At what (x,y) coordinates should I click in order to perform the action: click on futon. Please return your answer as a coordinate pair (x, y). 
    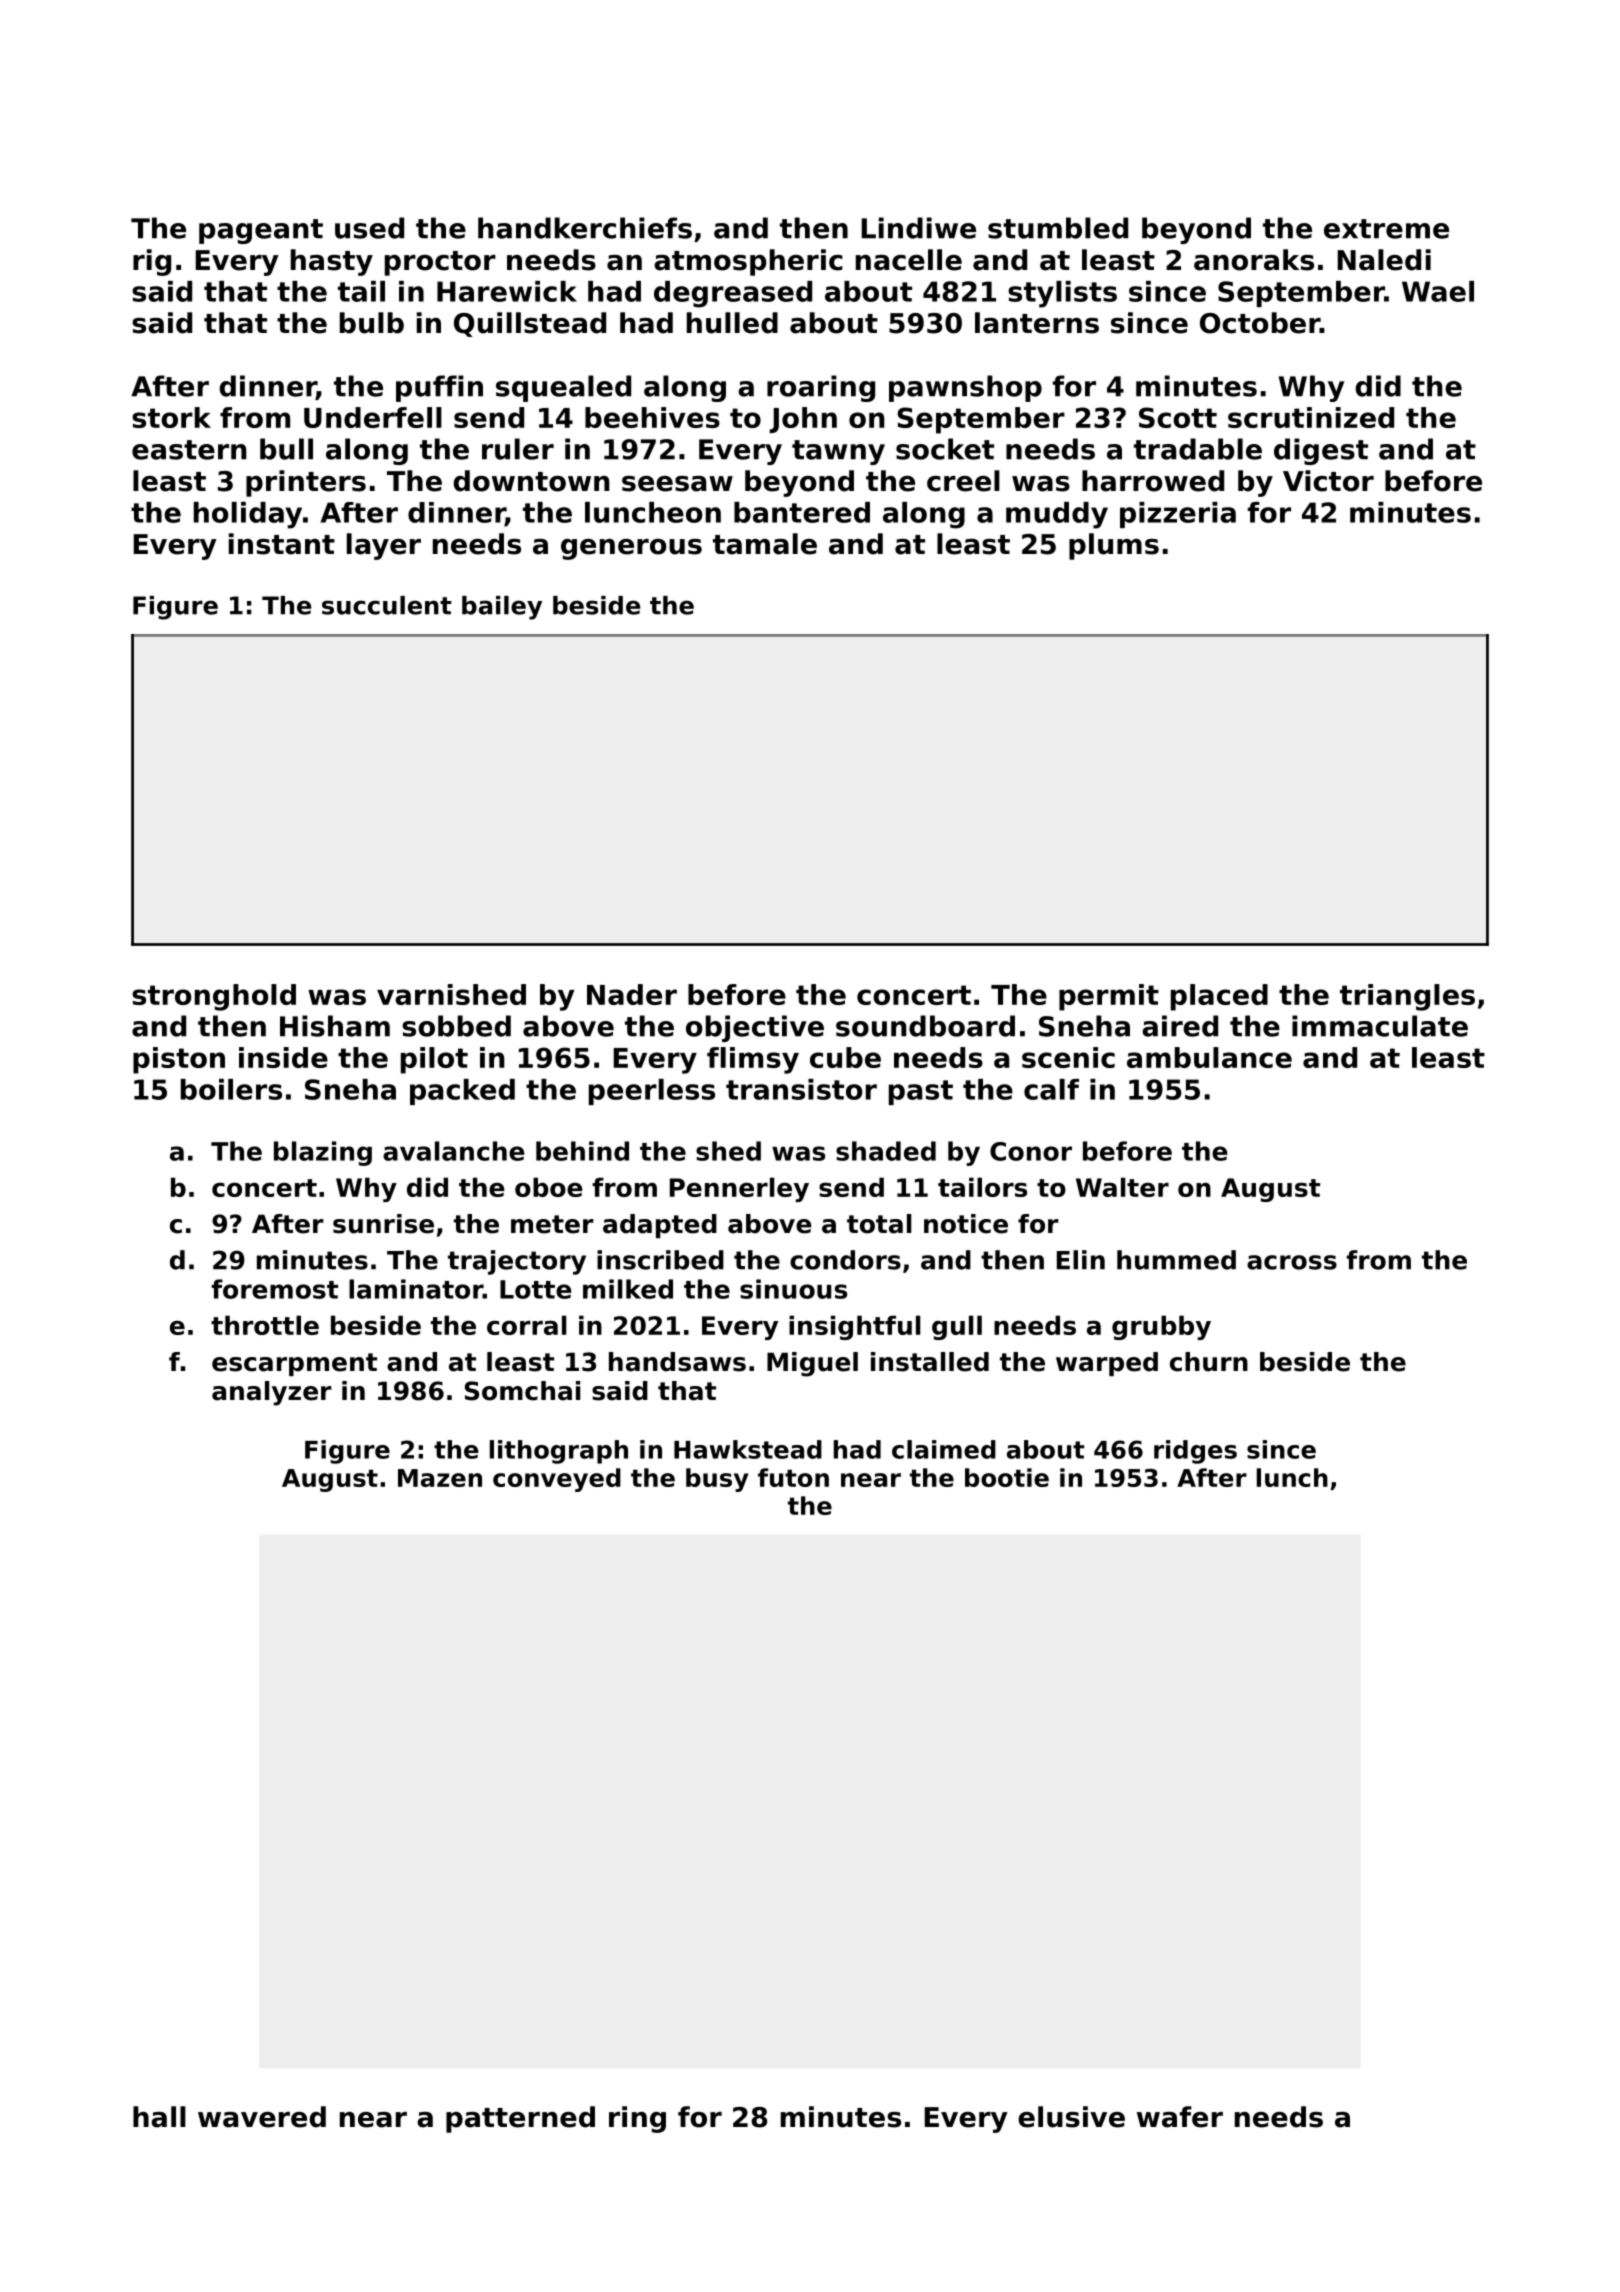
    Looking at the image, I should click on (793, 1477).
